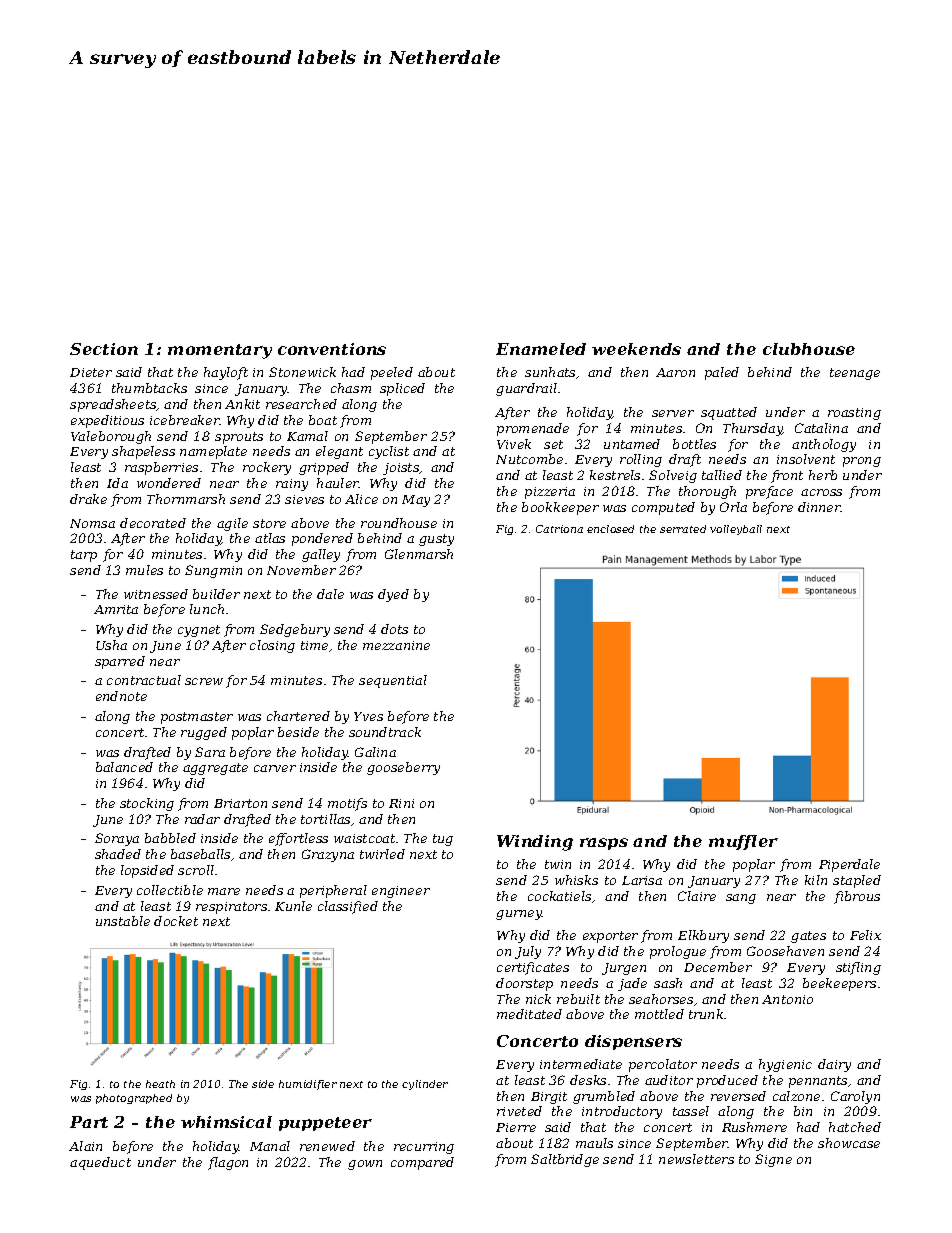 Image resolution: width=952 pixels, height=1233 pixels. What do you see at coordinates (197, 718) in the page?
I see `postmaster` at bounding box center [197, 718].
